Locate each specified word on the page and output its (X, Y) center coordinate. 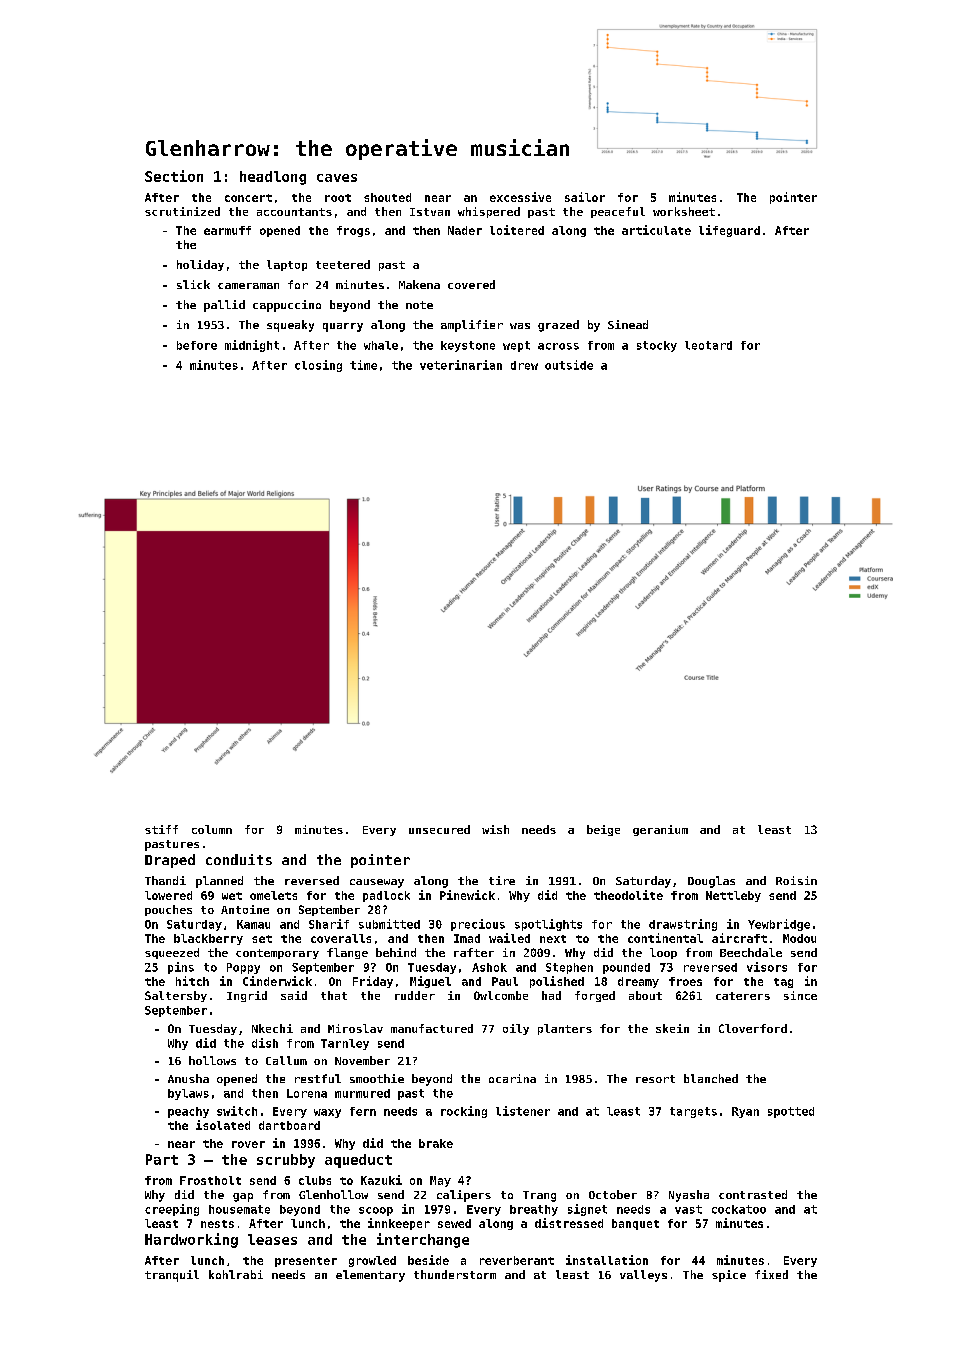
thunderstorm (455, 1274)
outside (569, 365)
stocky (657, 346)
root (338, 198)
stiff (161, 829)
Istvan (430, 212)
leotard (708, 345)
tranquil (172, 1276)
